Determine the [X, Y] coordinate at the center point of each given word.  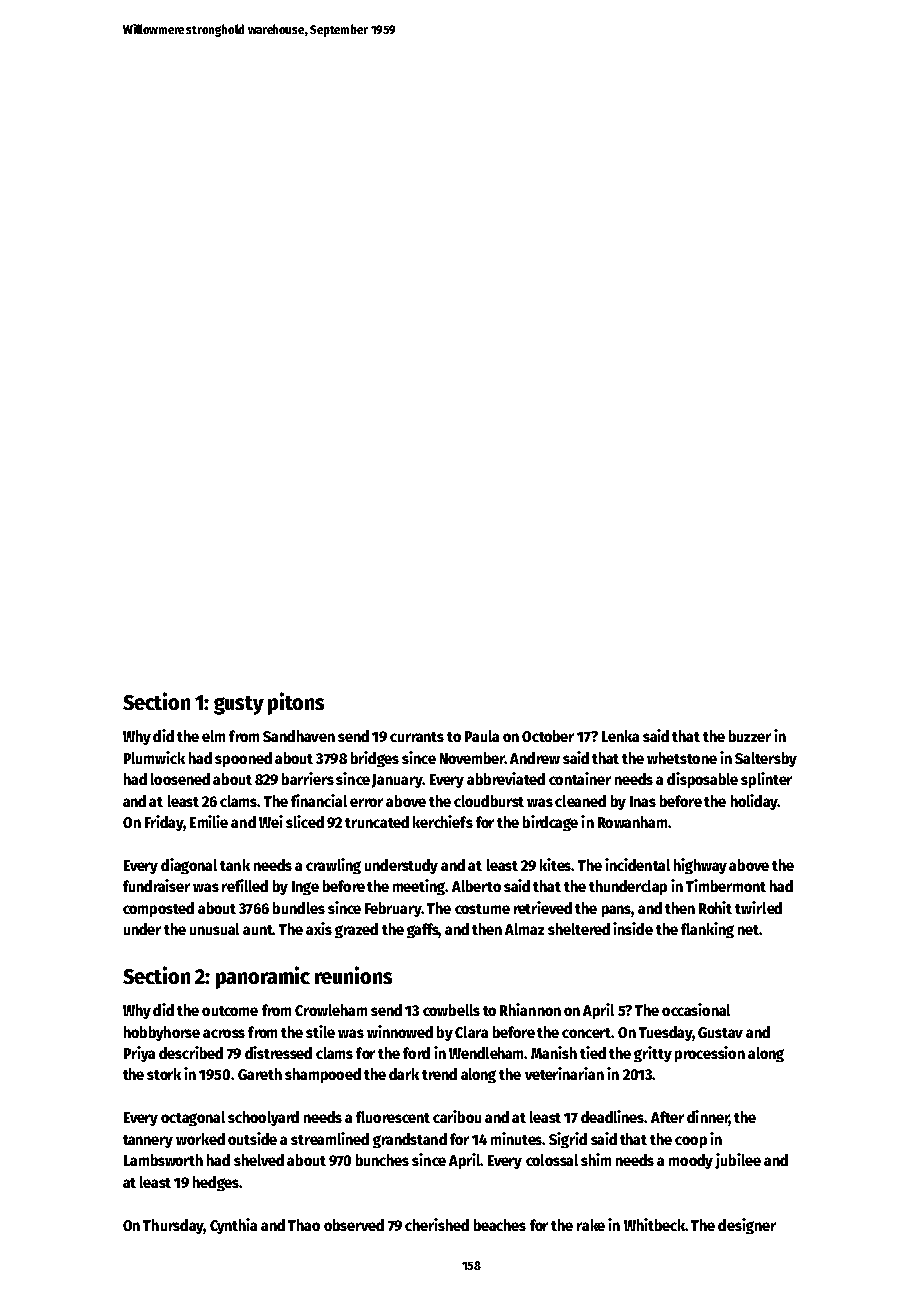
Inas [643, 801]
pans [617, 911]
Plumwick [154, 757]
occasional [696, 1009]
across [224, 1033]
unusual [214, 929]
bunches [382, 1160]
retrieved [543, 907]
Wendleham [487, 1053]
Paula [482, 736]
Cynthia [233, 1226]
